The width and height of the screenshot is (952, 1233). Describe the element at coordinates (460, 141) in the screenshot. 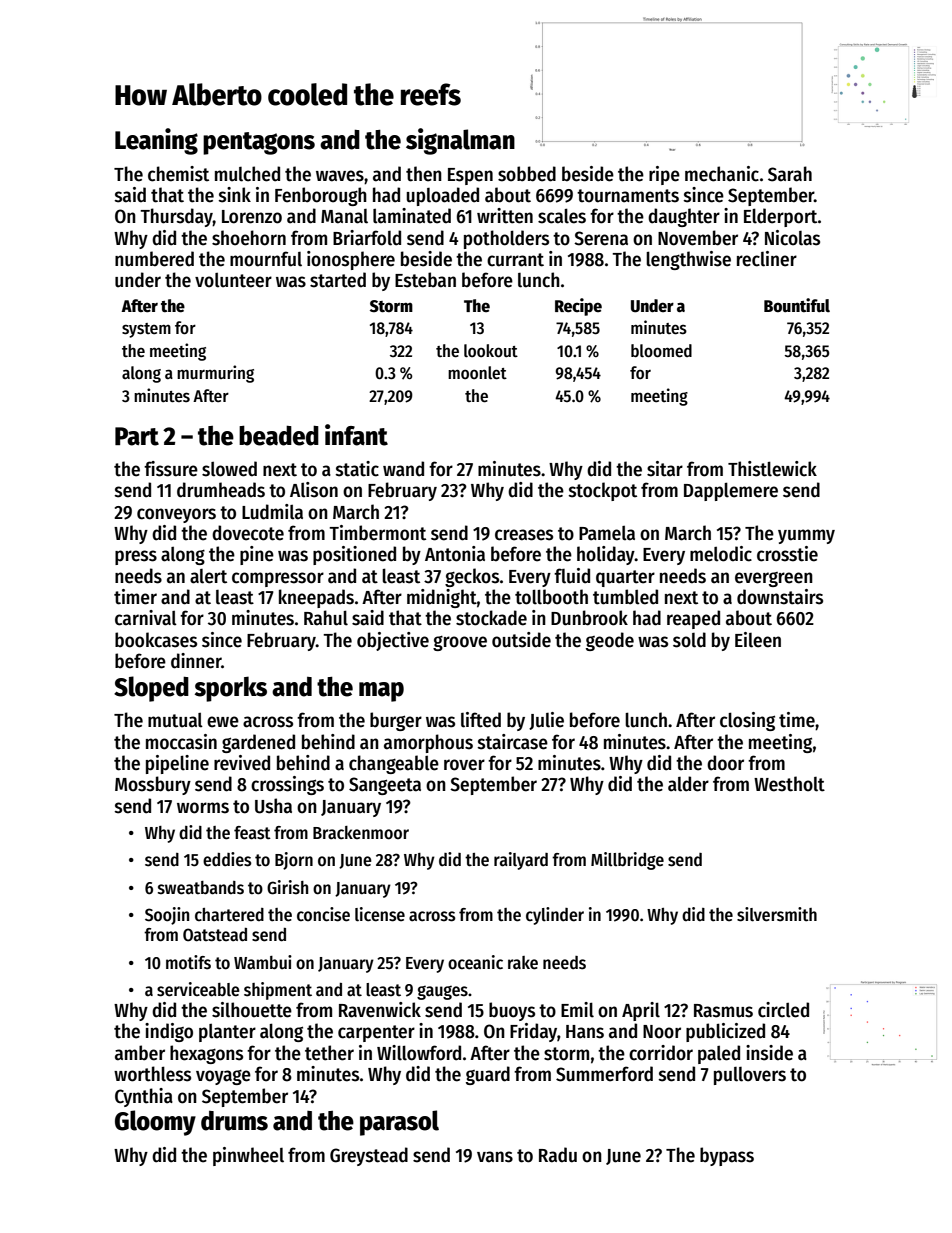

I see `signalman` at that location.
